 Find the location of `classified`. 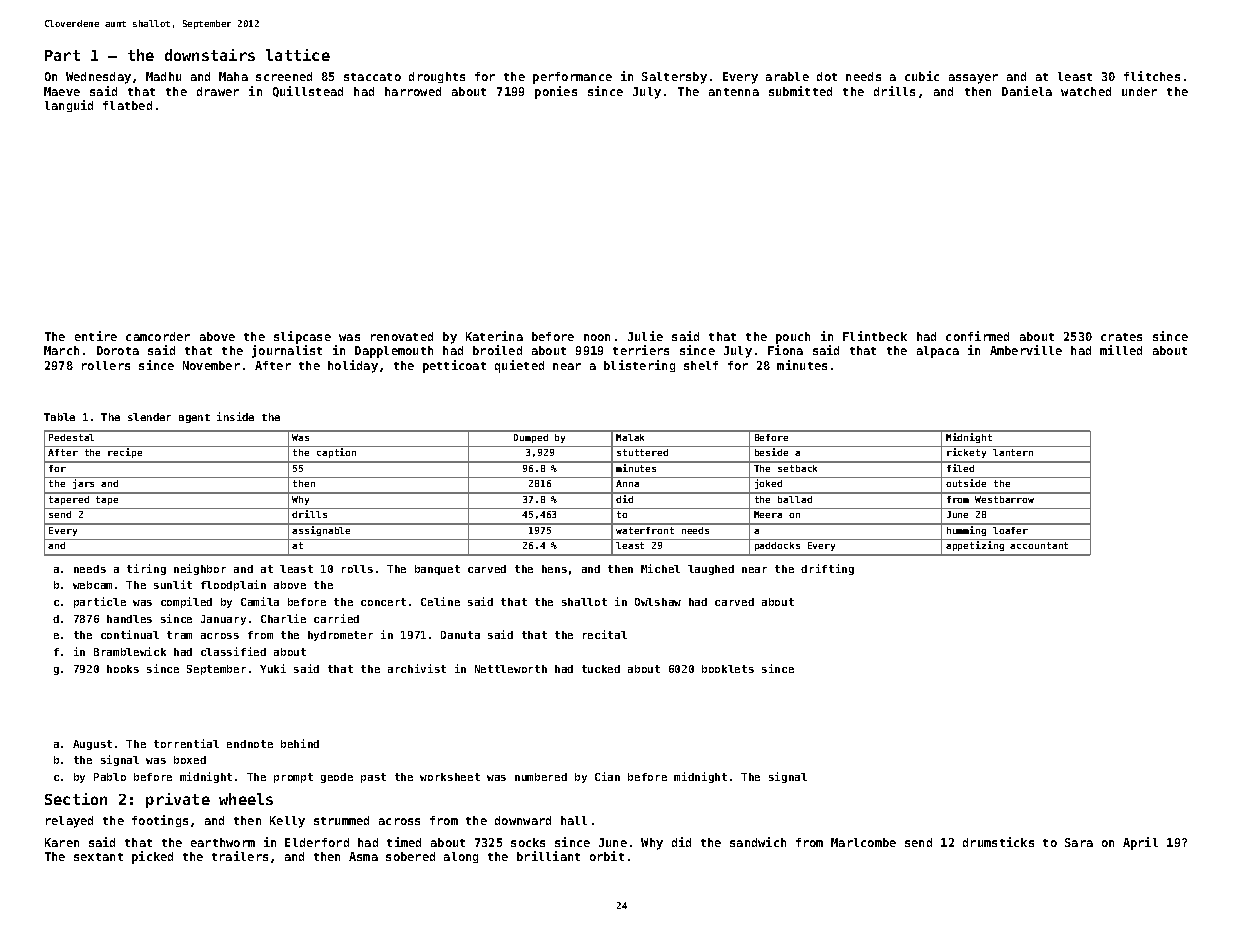

classified is located at coordinates (233, 651).
